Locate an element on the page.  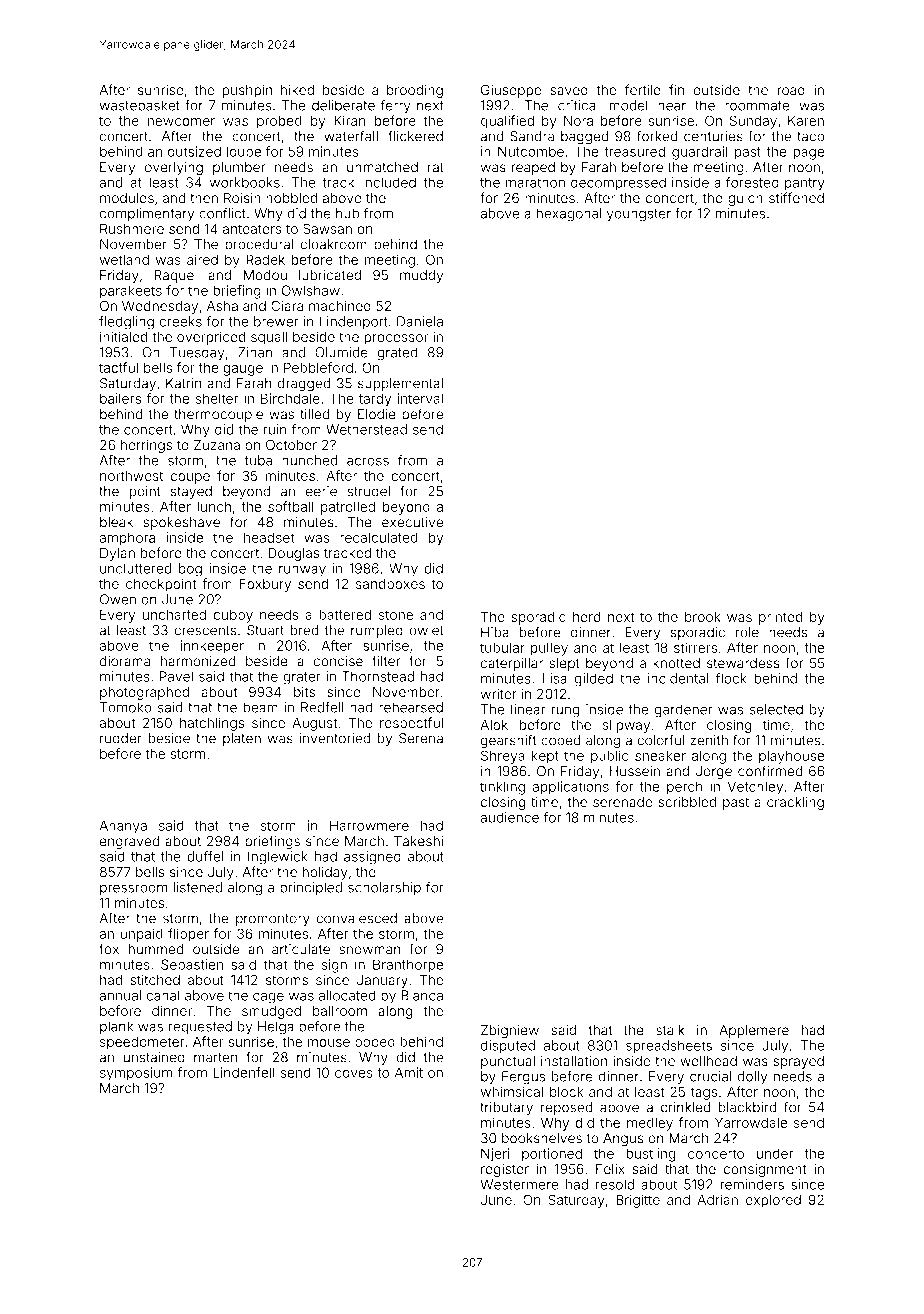
decompressed is located at coordinates (618, 184).
